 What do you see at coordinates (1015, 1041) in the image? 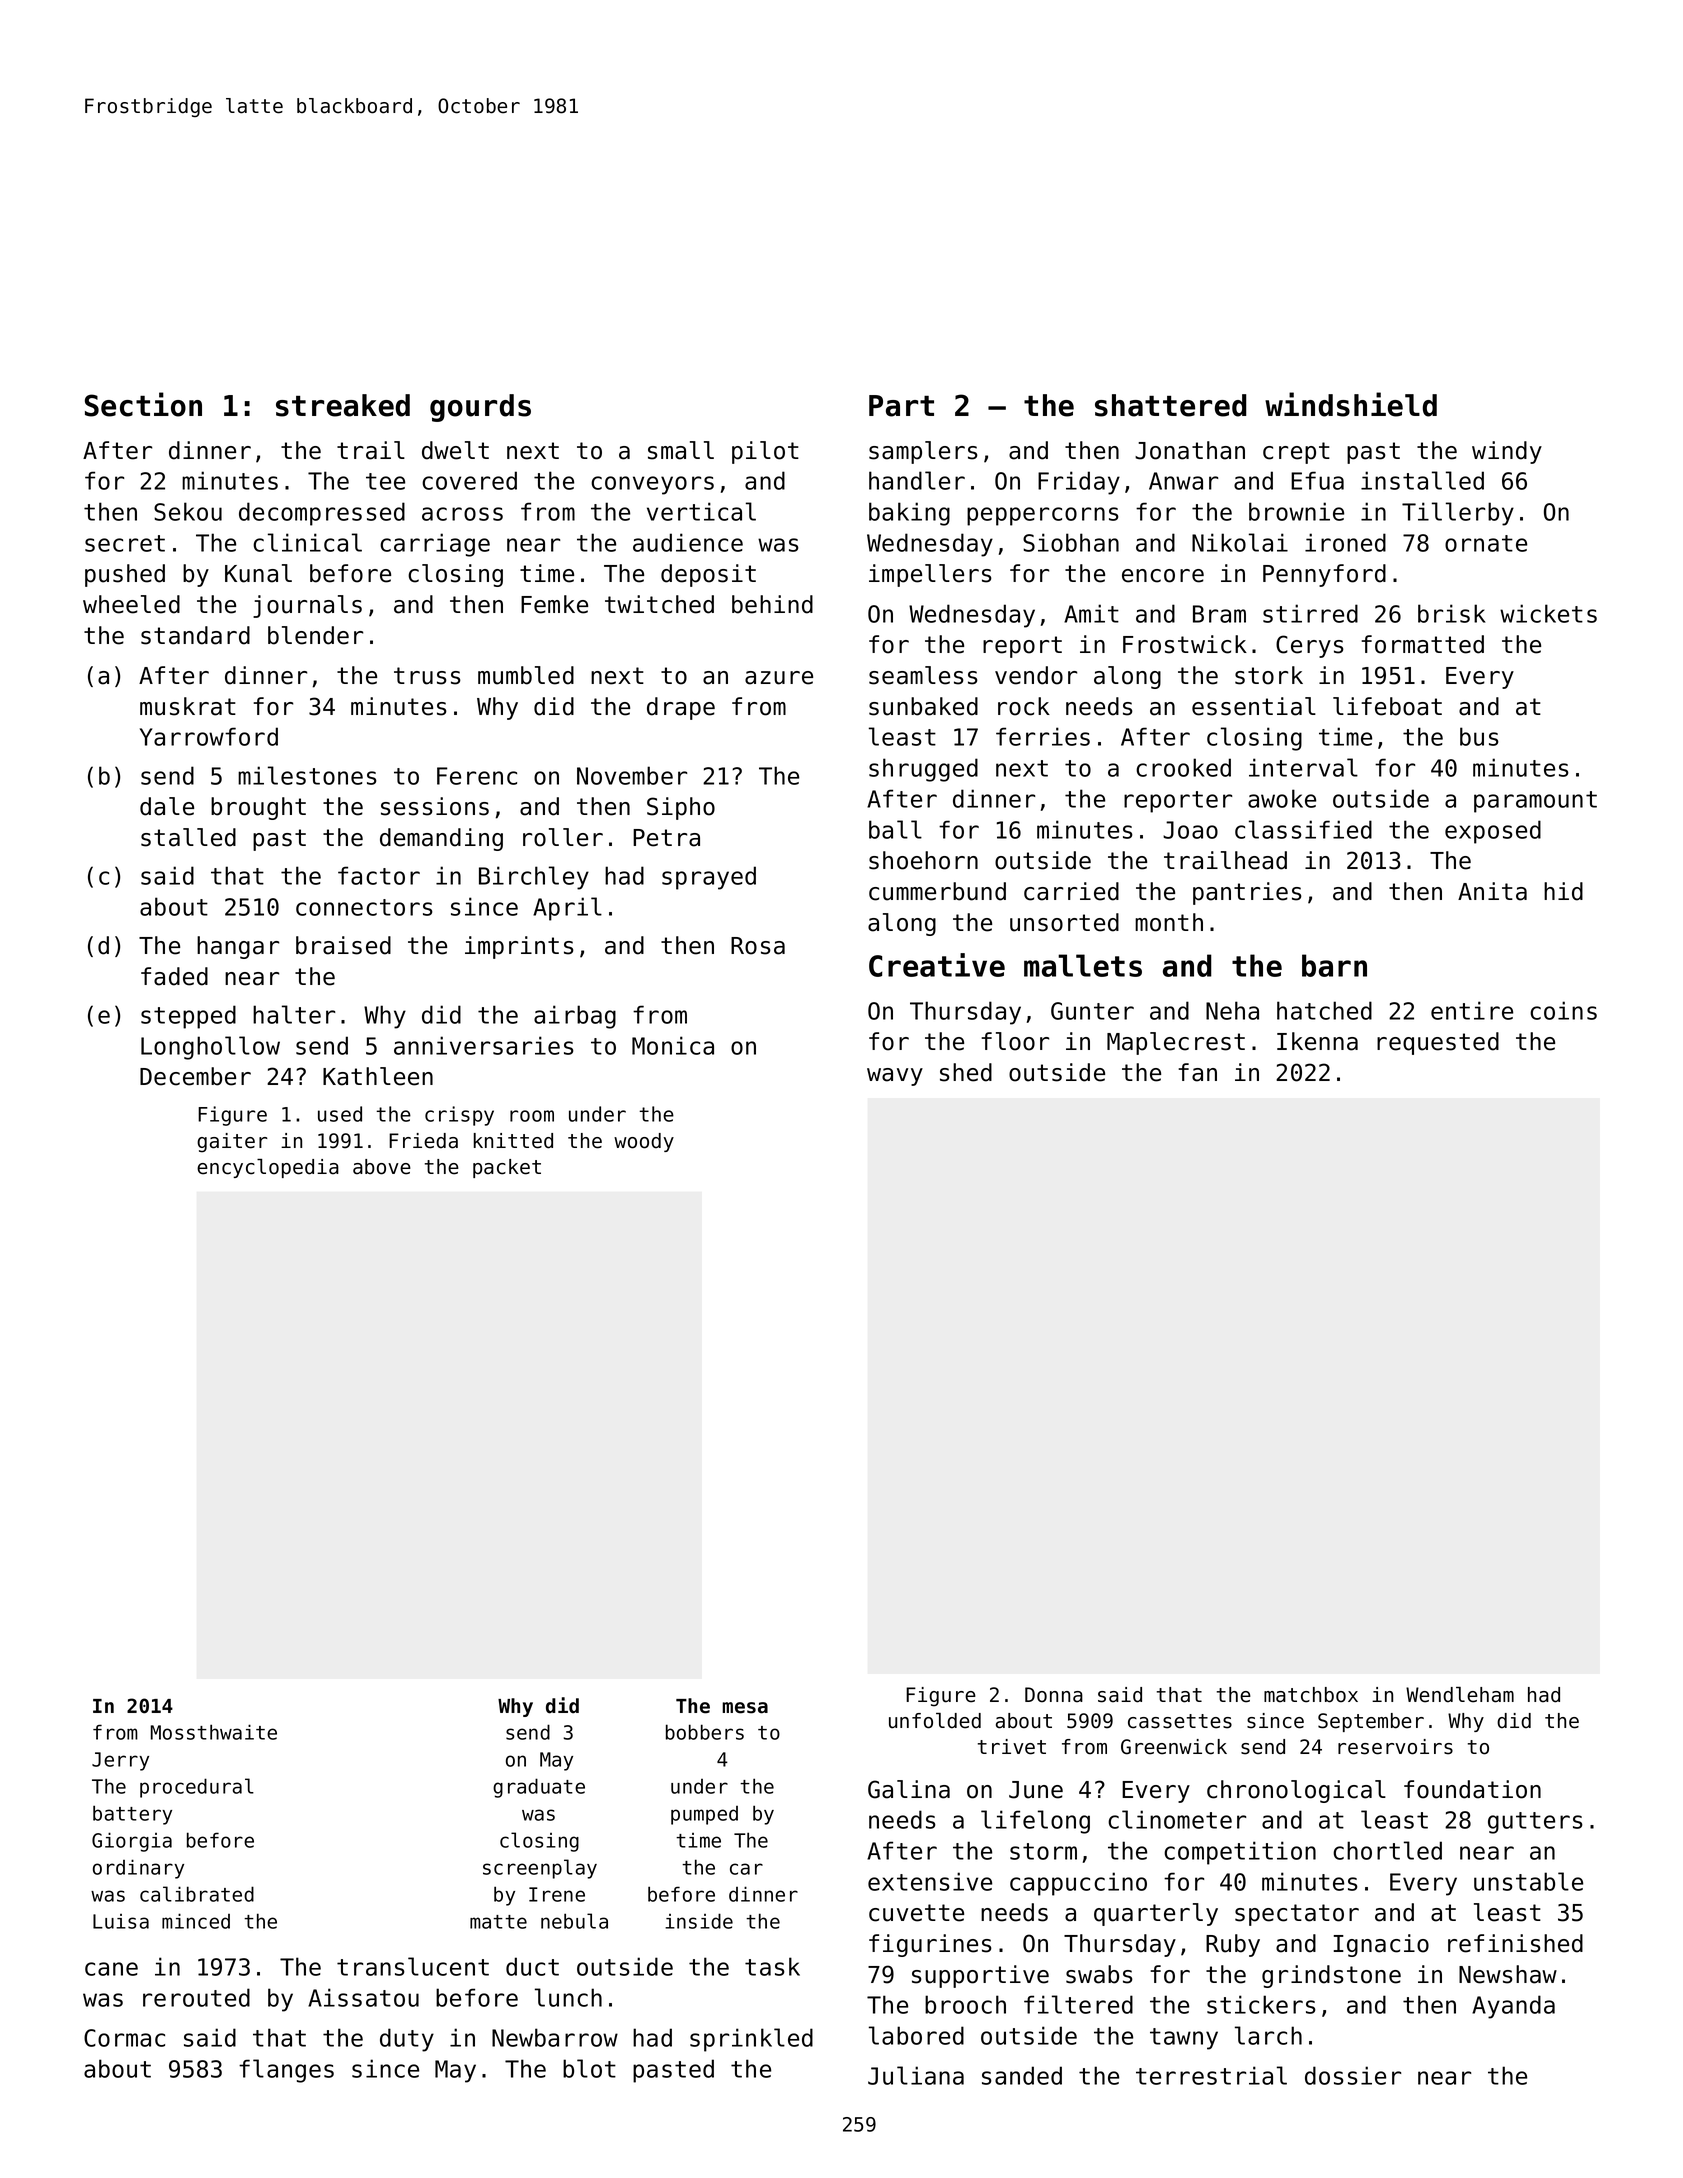
I see `floor` at bounding box center [1015, 1041].
